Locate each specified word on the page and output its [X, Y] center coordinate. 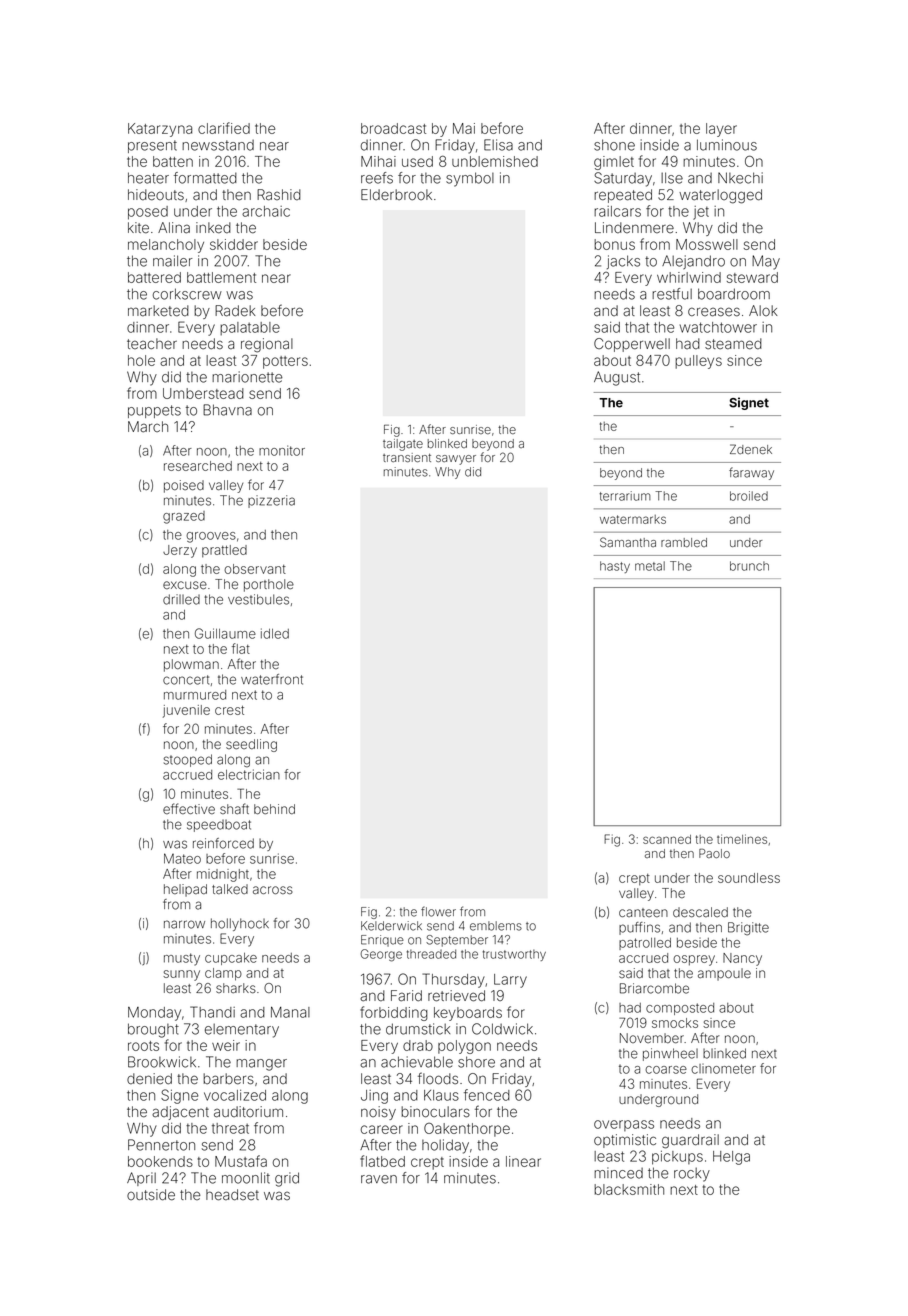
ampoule [724, 974]
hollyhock [240, 924]
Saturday [623, 179]
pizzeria [271, 501]
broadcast [393, 128]
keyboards [468, 1014]
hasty [615, 567]
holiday [445, 1146]
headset [232, 1195]
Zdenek [751, 449]
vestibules [258, 599]
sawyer [456, 460]
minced [618, 1173]
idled [275, 633]
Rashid [279, 195]
